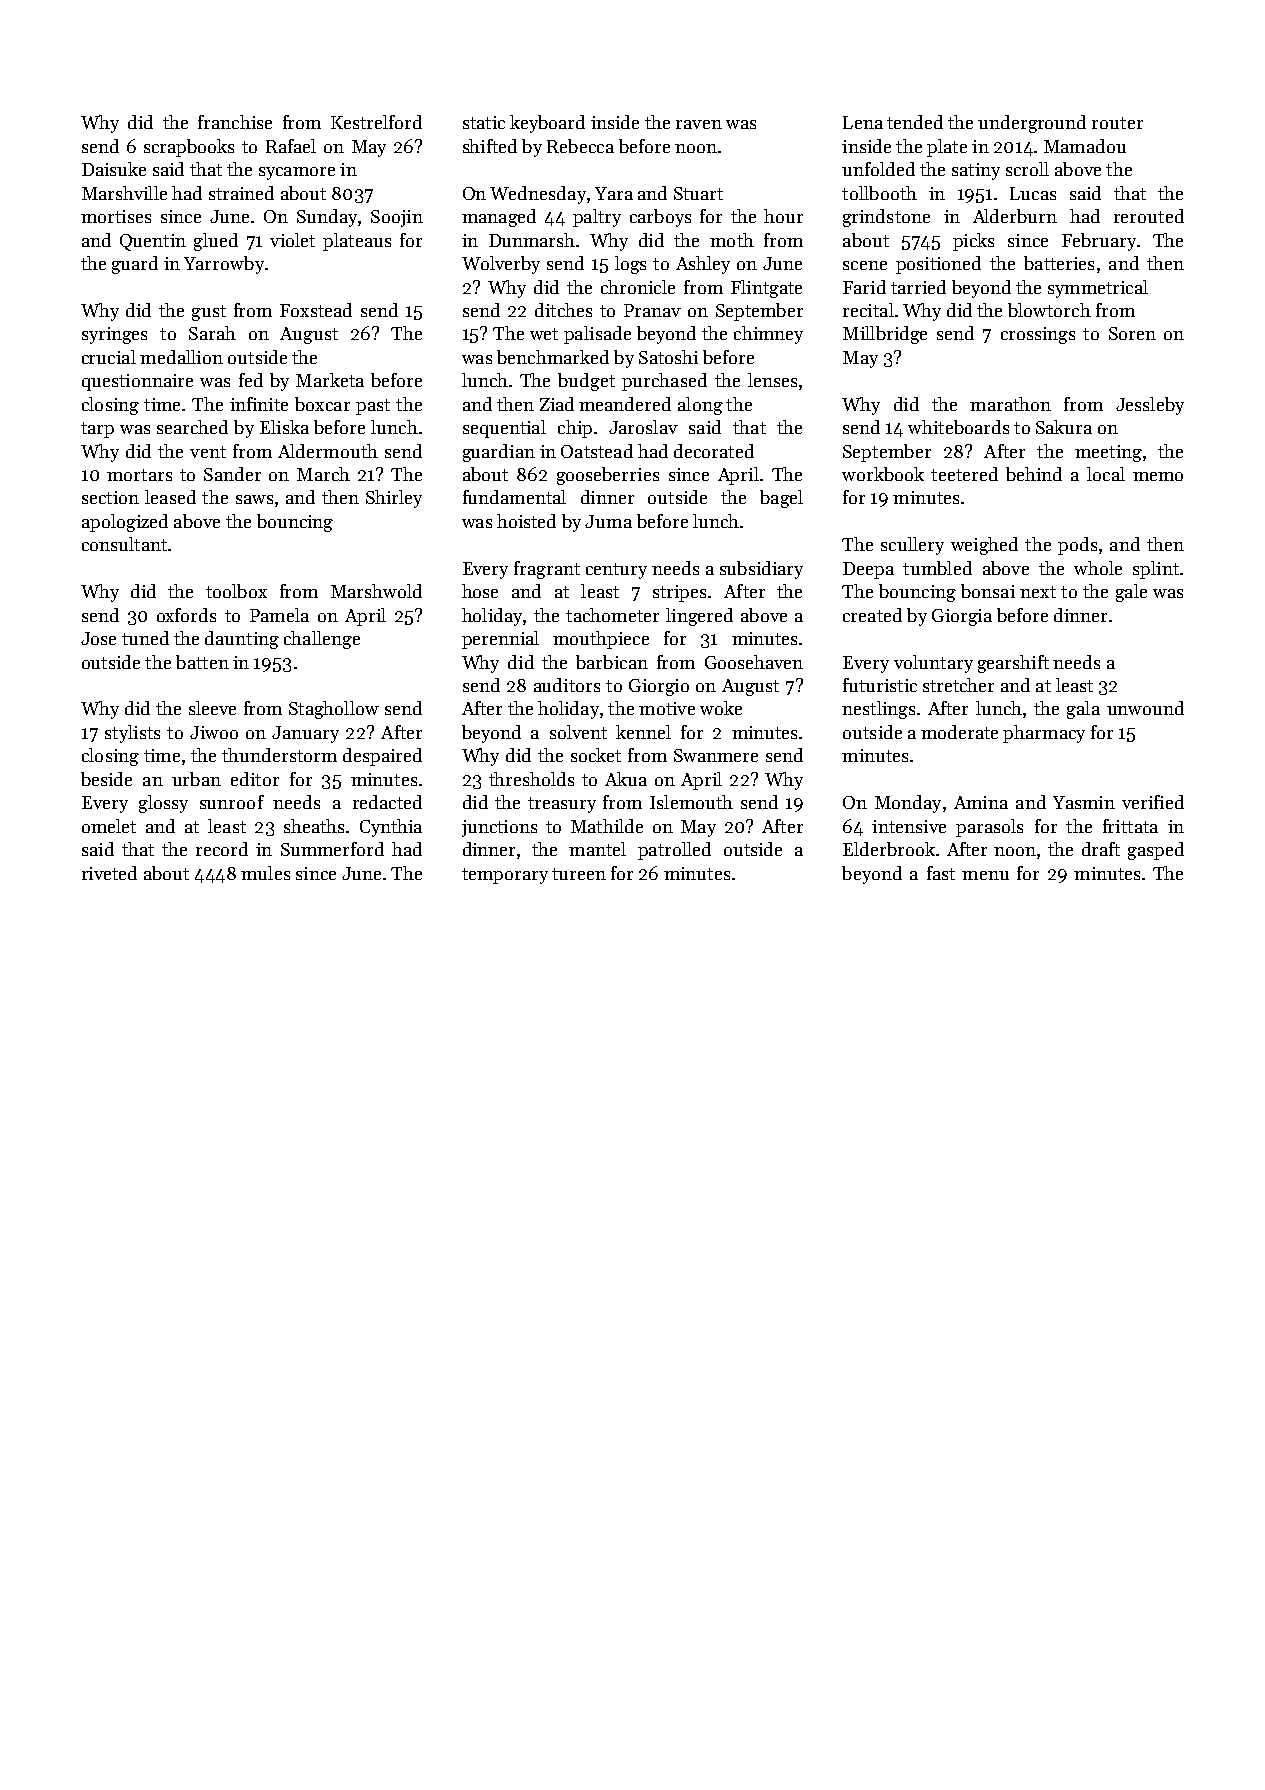  What do you see at coordinates (328, 451) in the screenshot?
I see `Aldermouth` at bounding box center [328, 451].
